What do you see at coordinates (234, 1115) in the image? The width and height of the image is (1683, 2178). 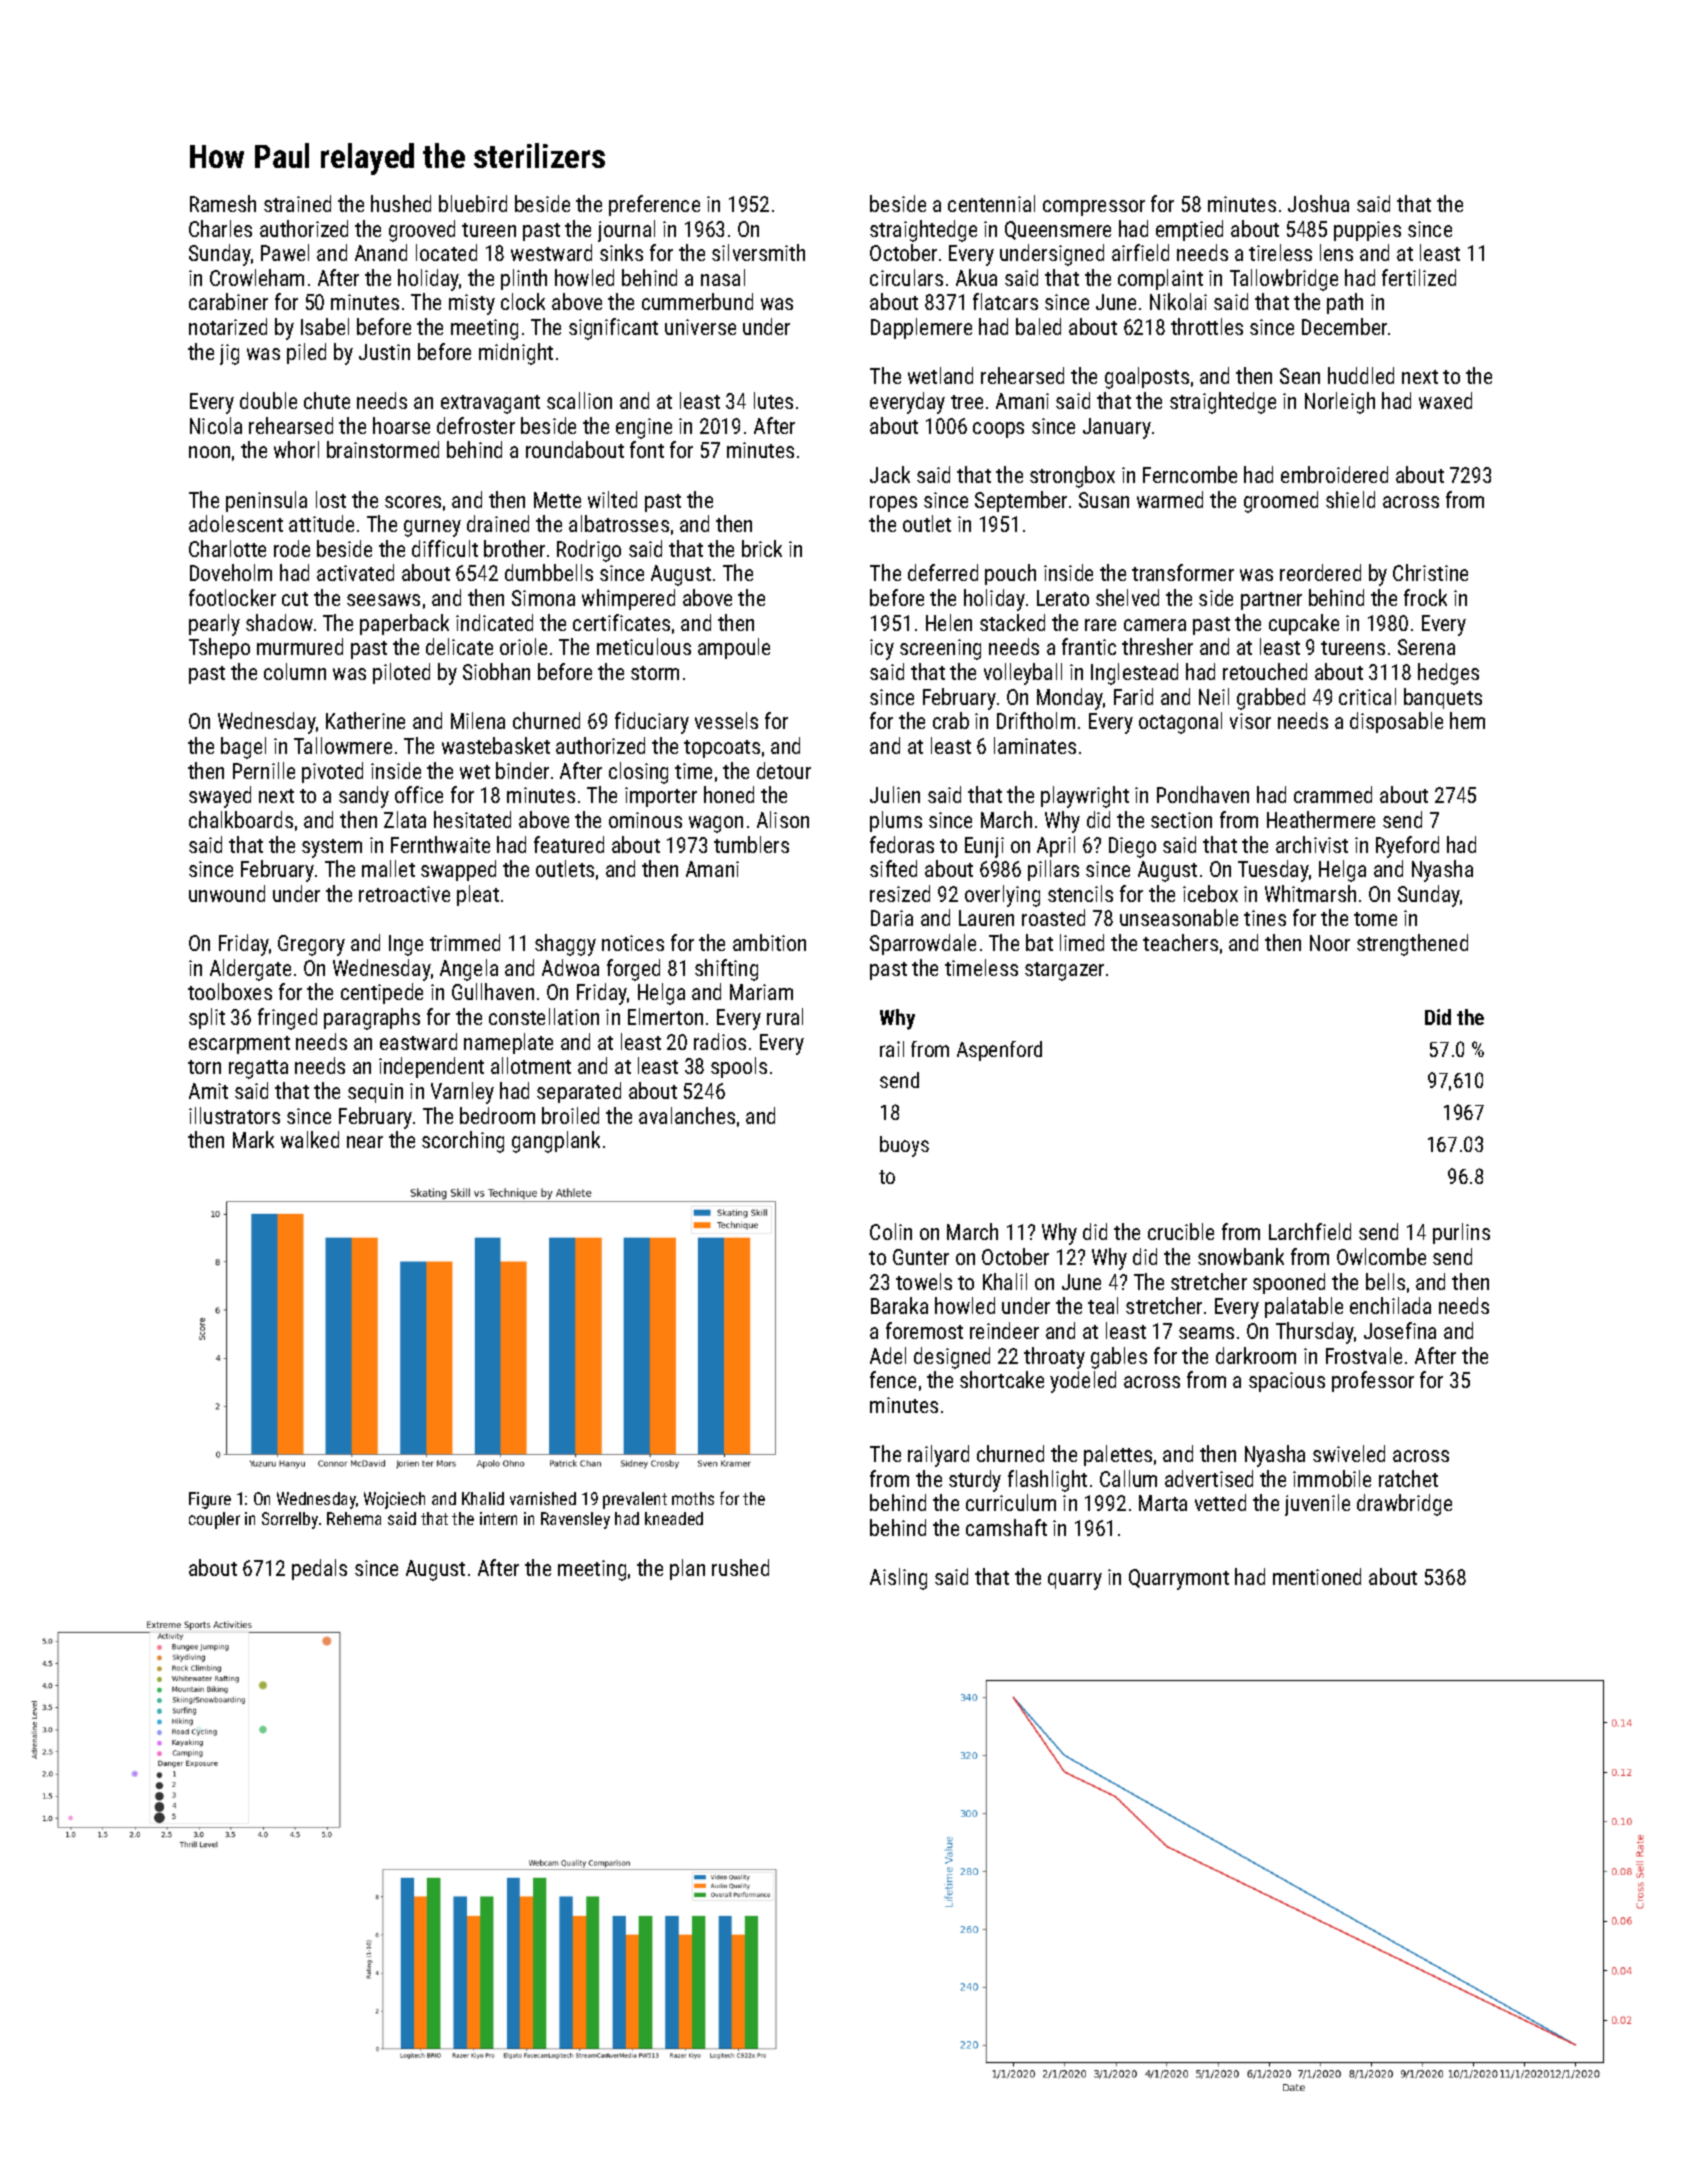 I see `illustrators` at bounding box center [234, 1115].
